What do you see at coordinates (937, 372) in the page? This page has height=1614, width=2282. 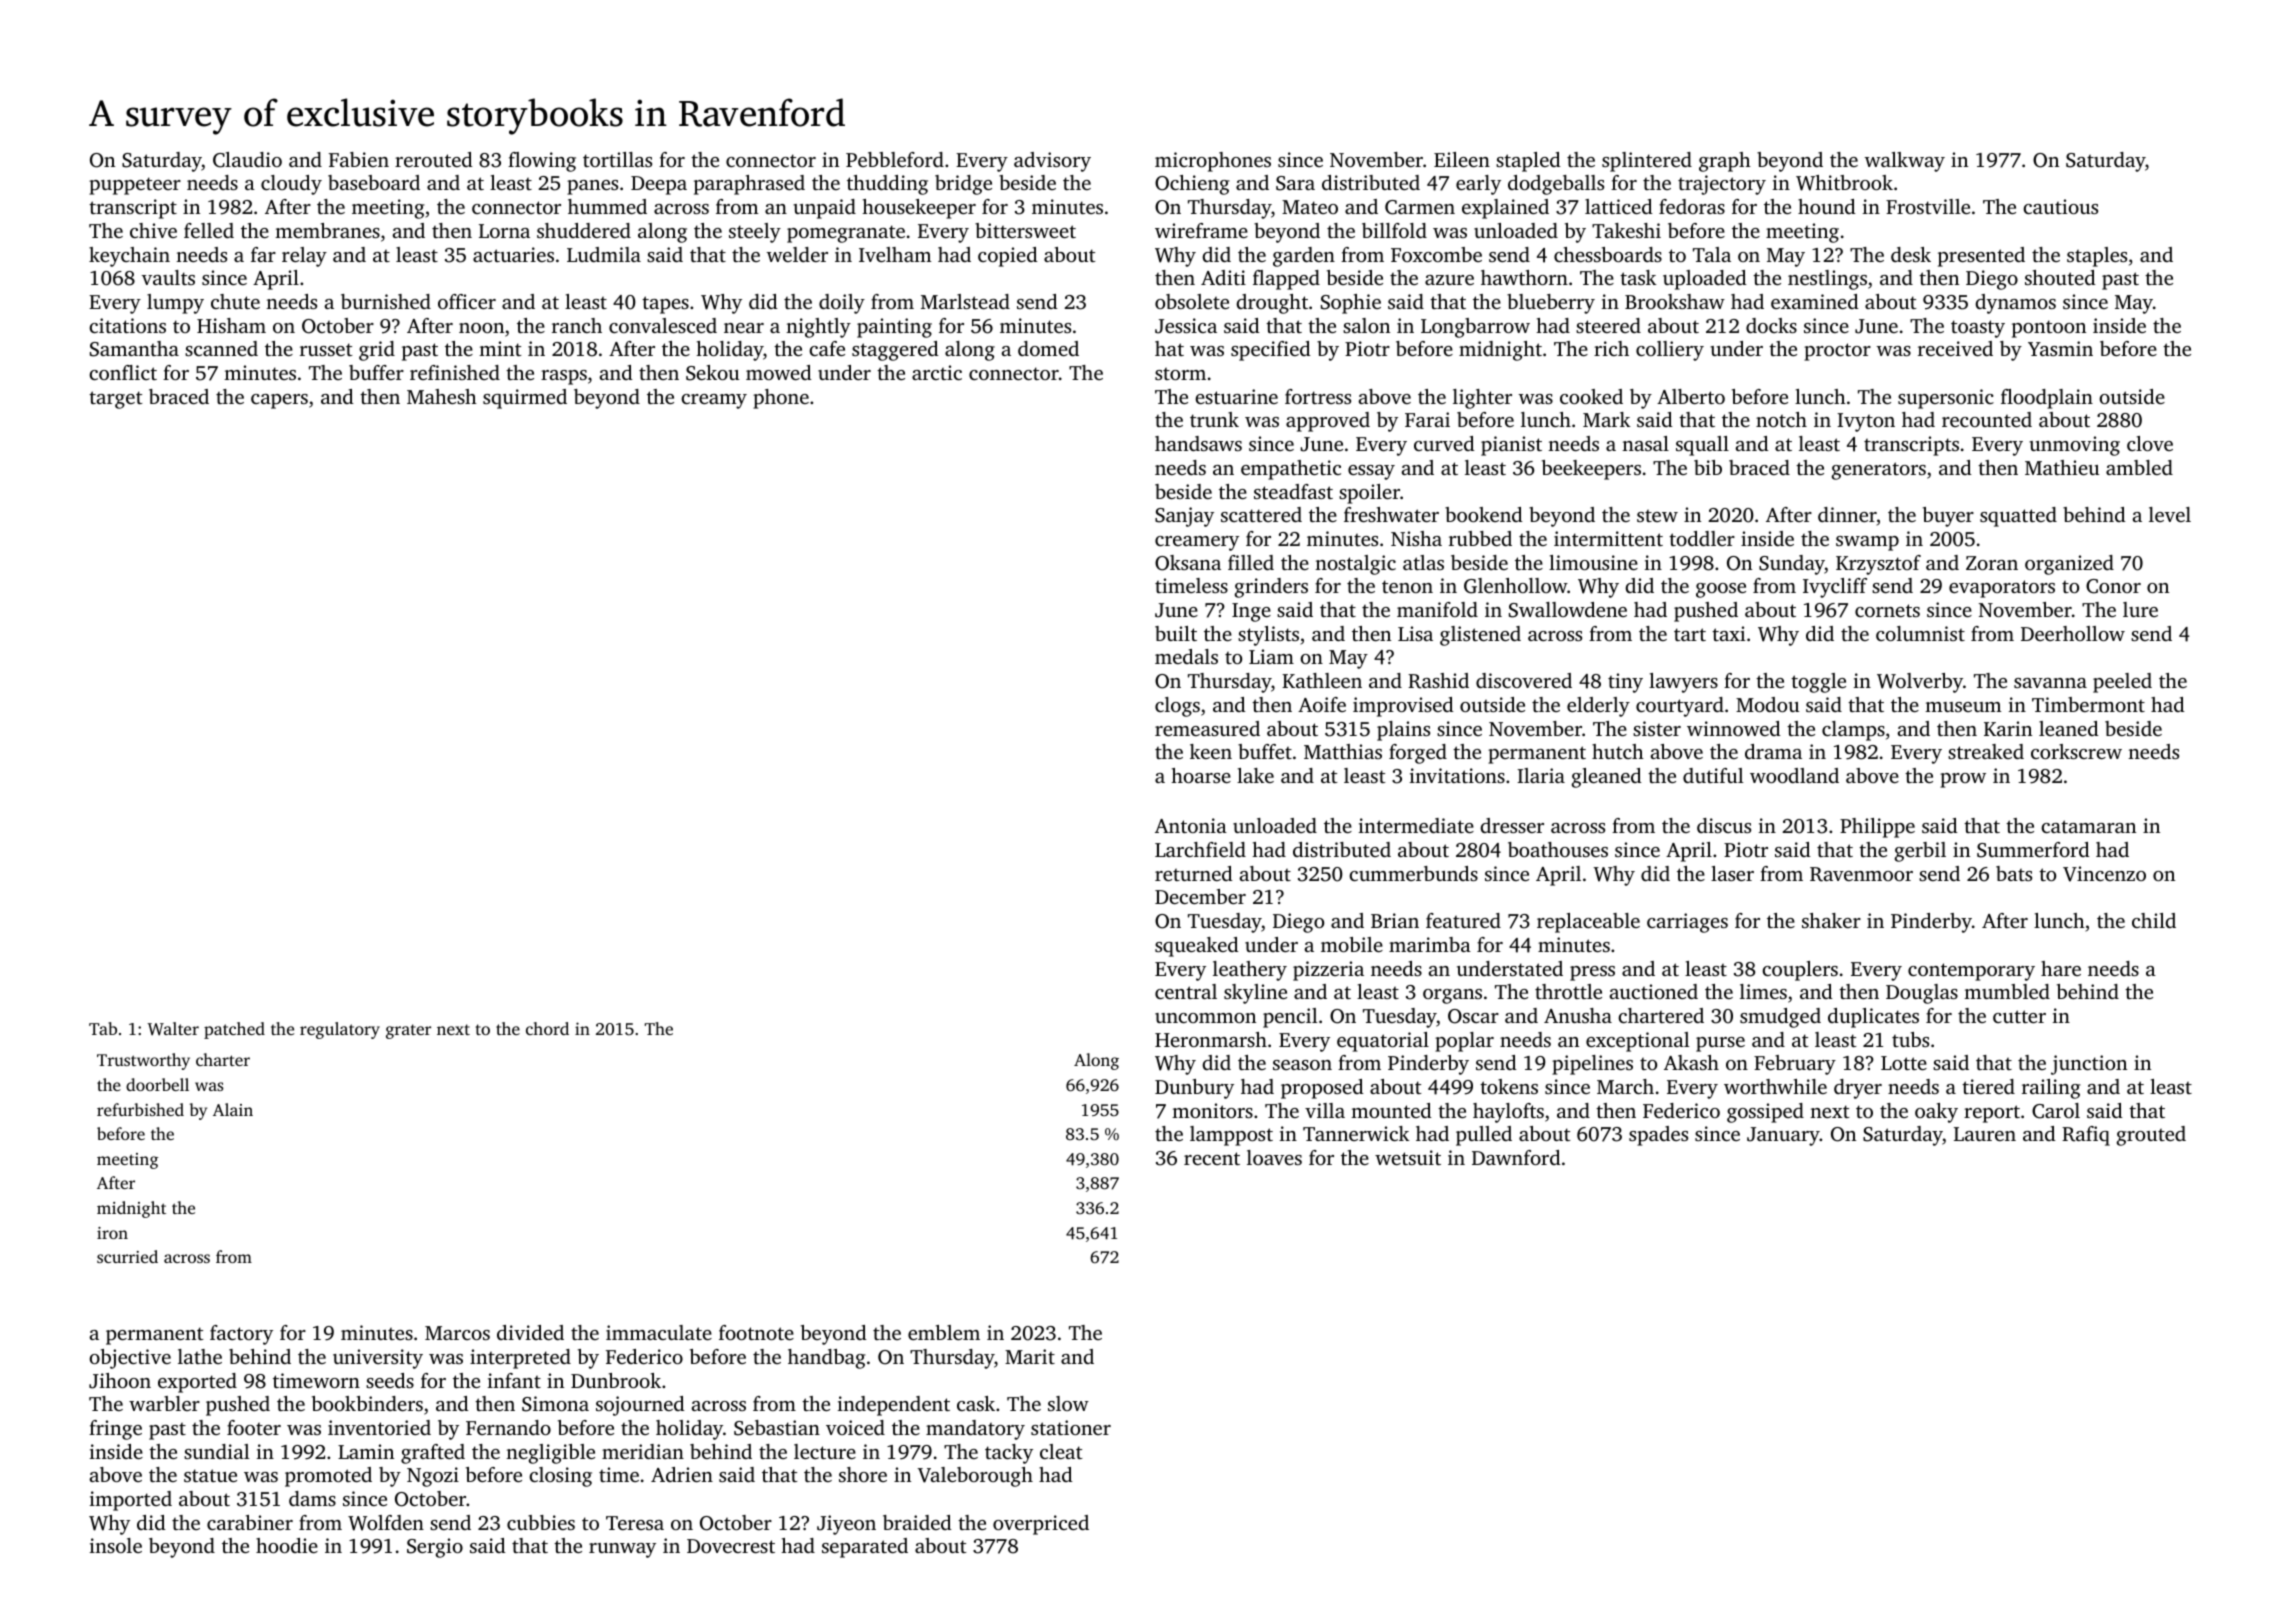 I see `arctic` at bounding box center [937, 372].
